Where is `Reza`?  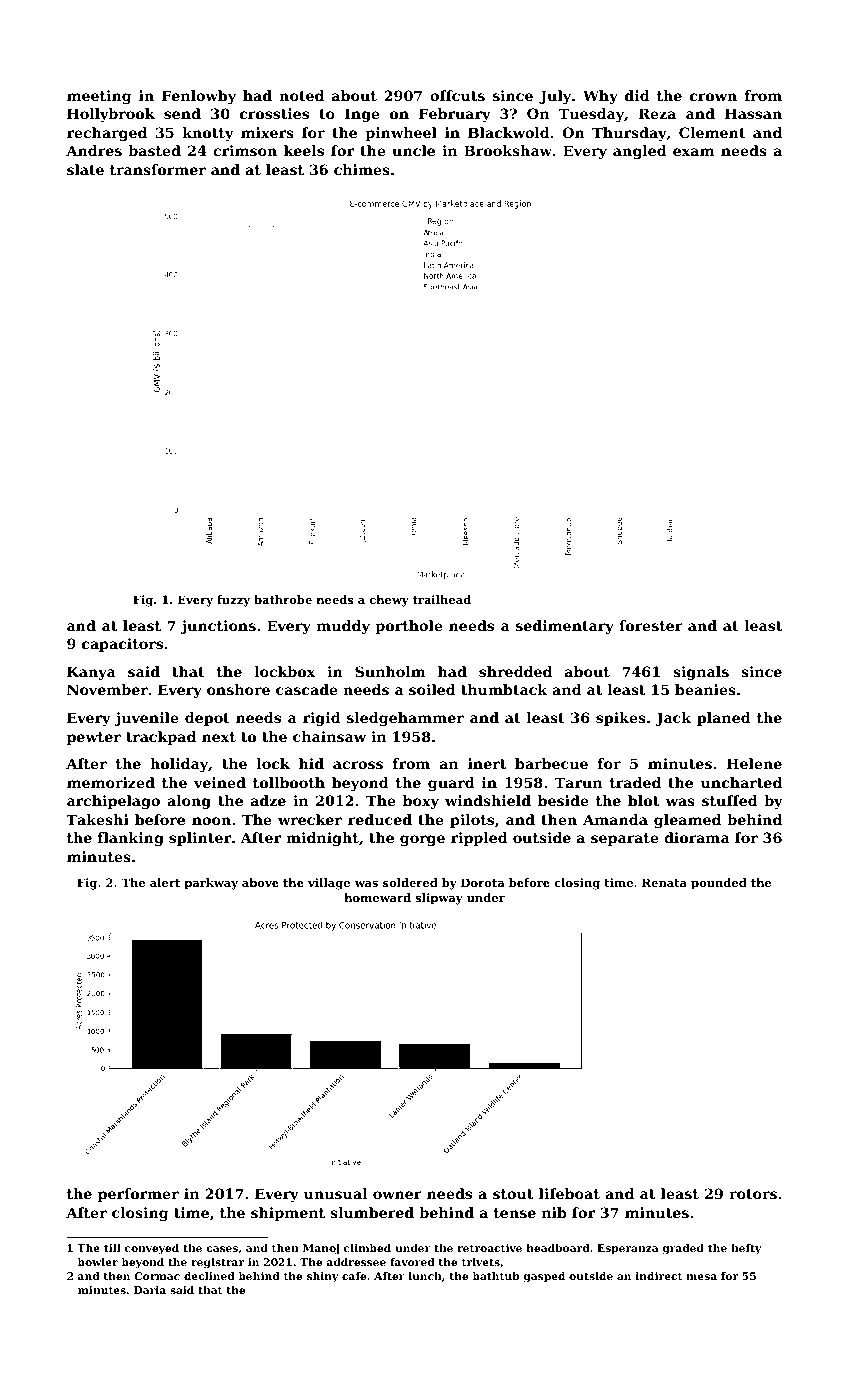 Reza is located at coordinates (657, 113).
